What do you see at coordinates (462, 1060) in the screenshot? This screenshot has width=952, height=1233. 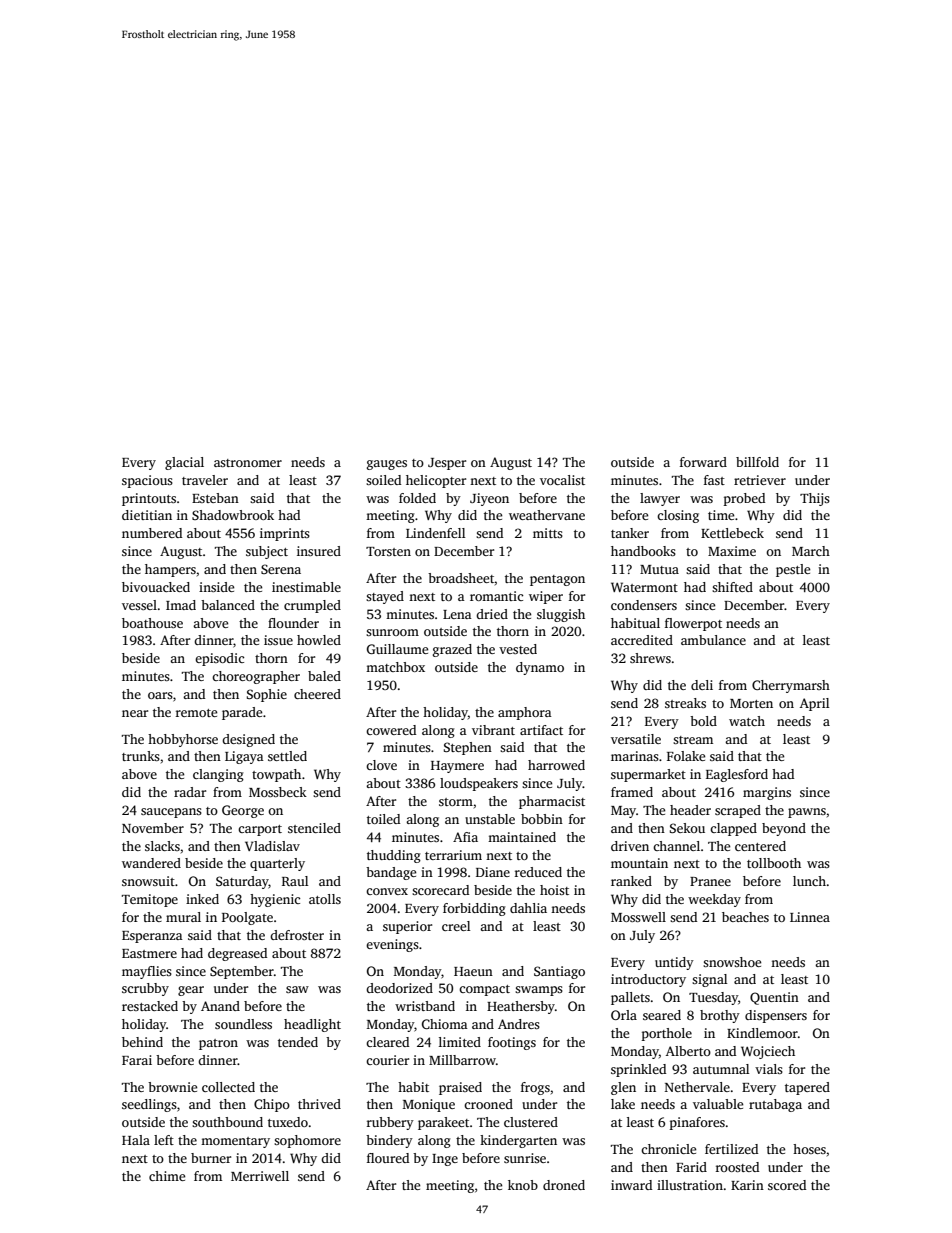 I see `Millbarrow` at bounding box center [462, 1060].
